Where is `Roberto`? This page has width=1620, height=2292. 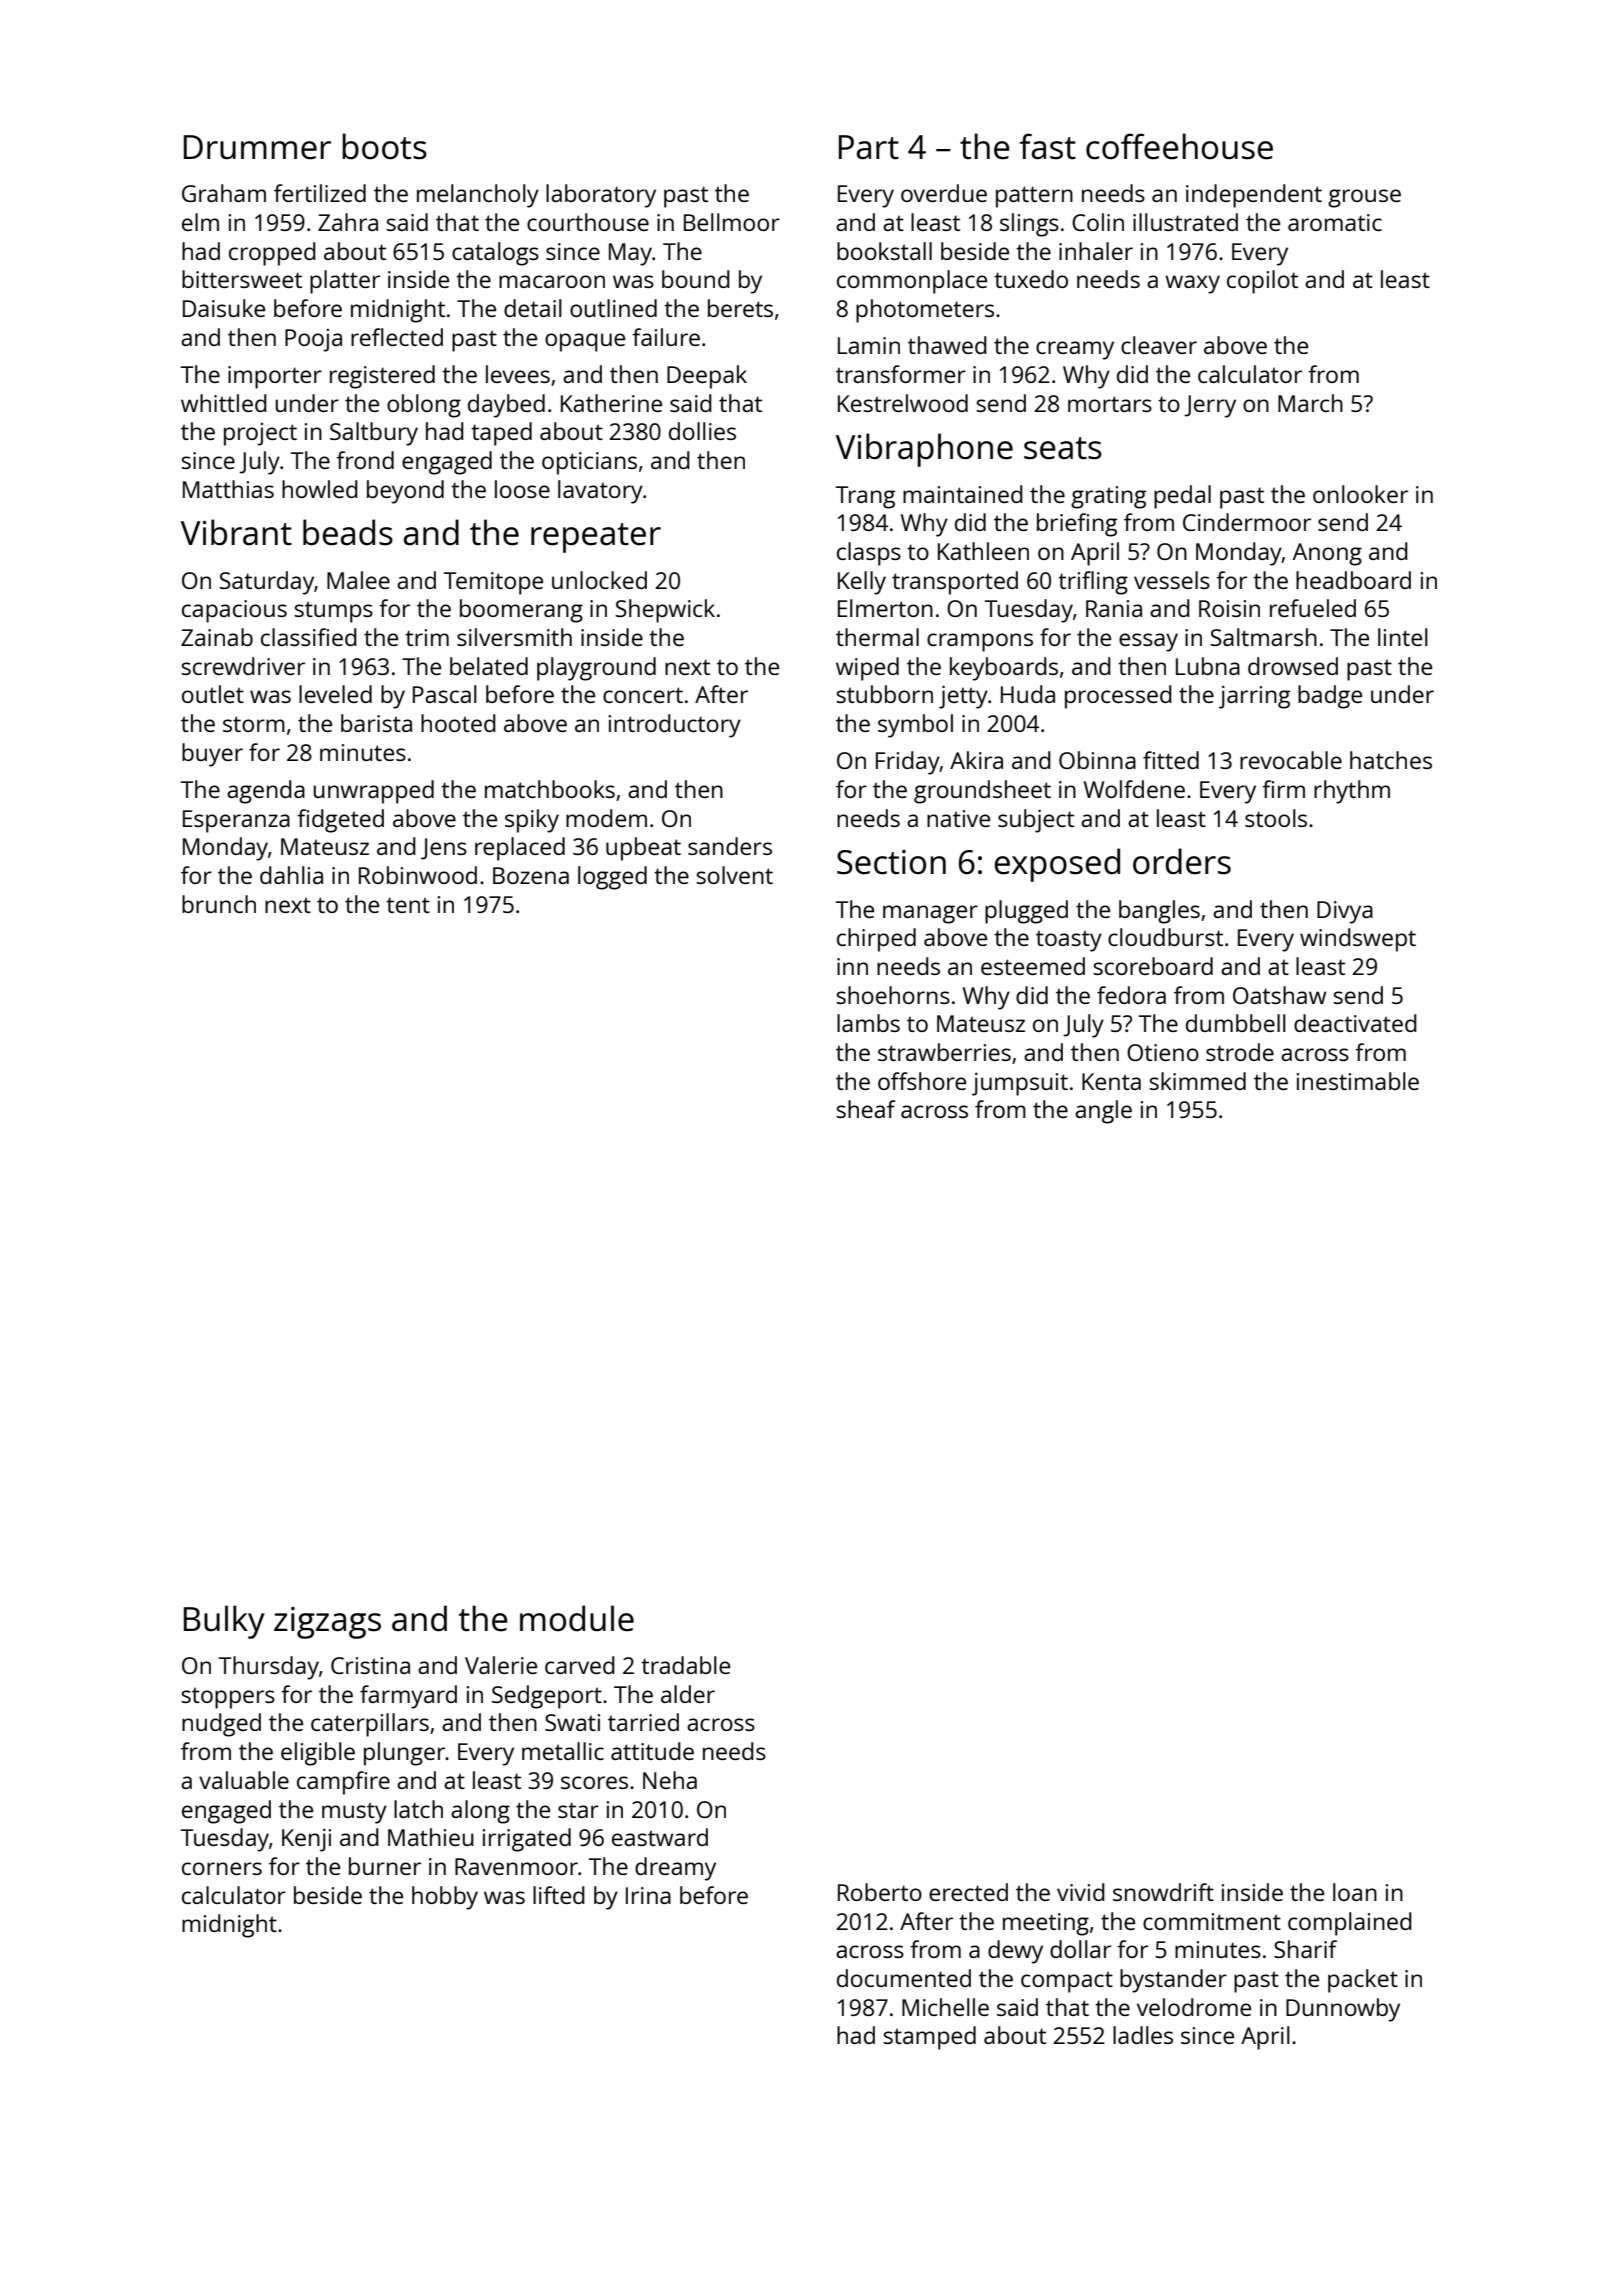 Roberto is located at coordinates (880, 1892).
